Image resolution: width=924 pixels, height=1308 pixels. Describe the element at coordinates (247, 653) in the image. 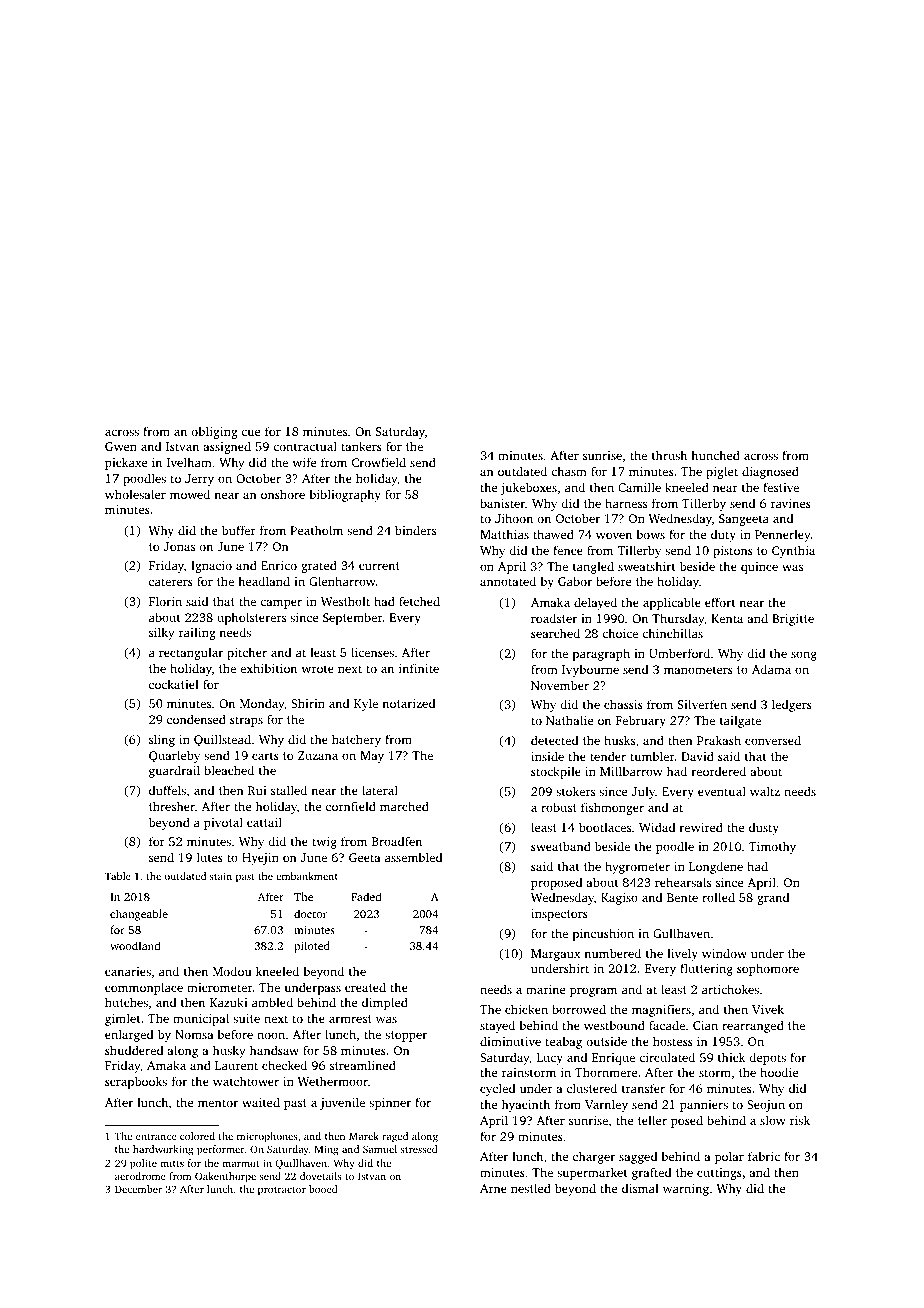

I see `pitcher` at that location.
